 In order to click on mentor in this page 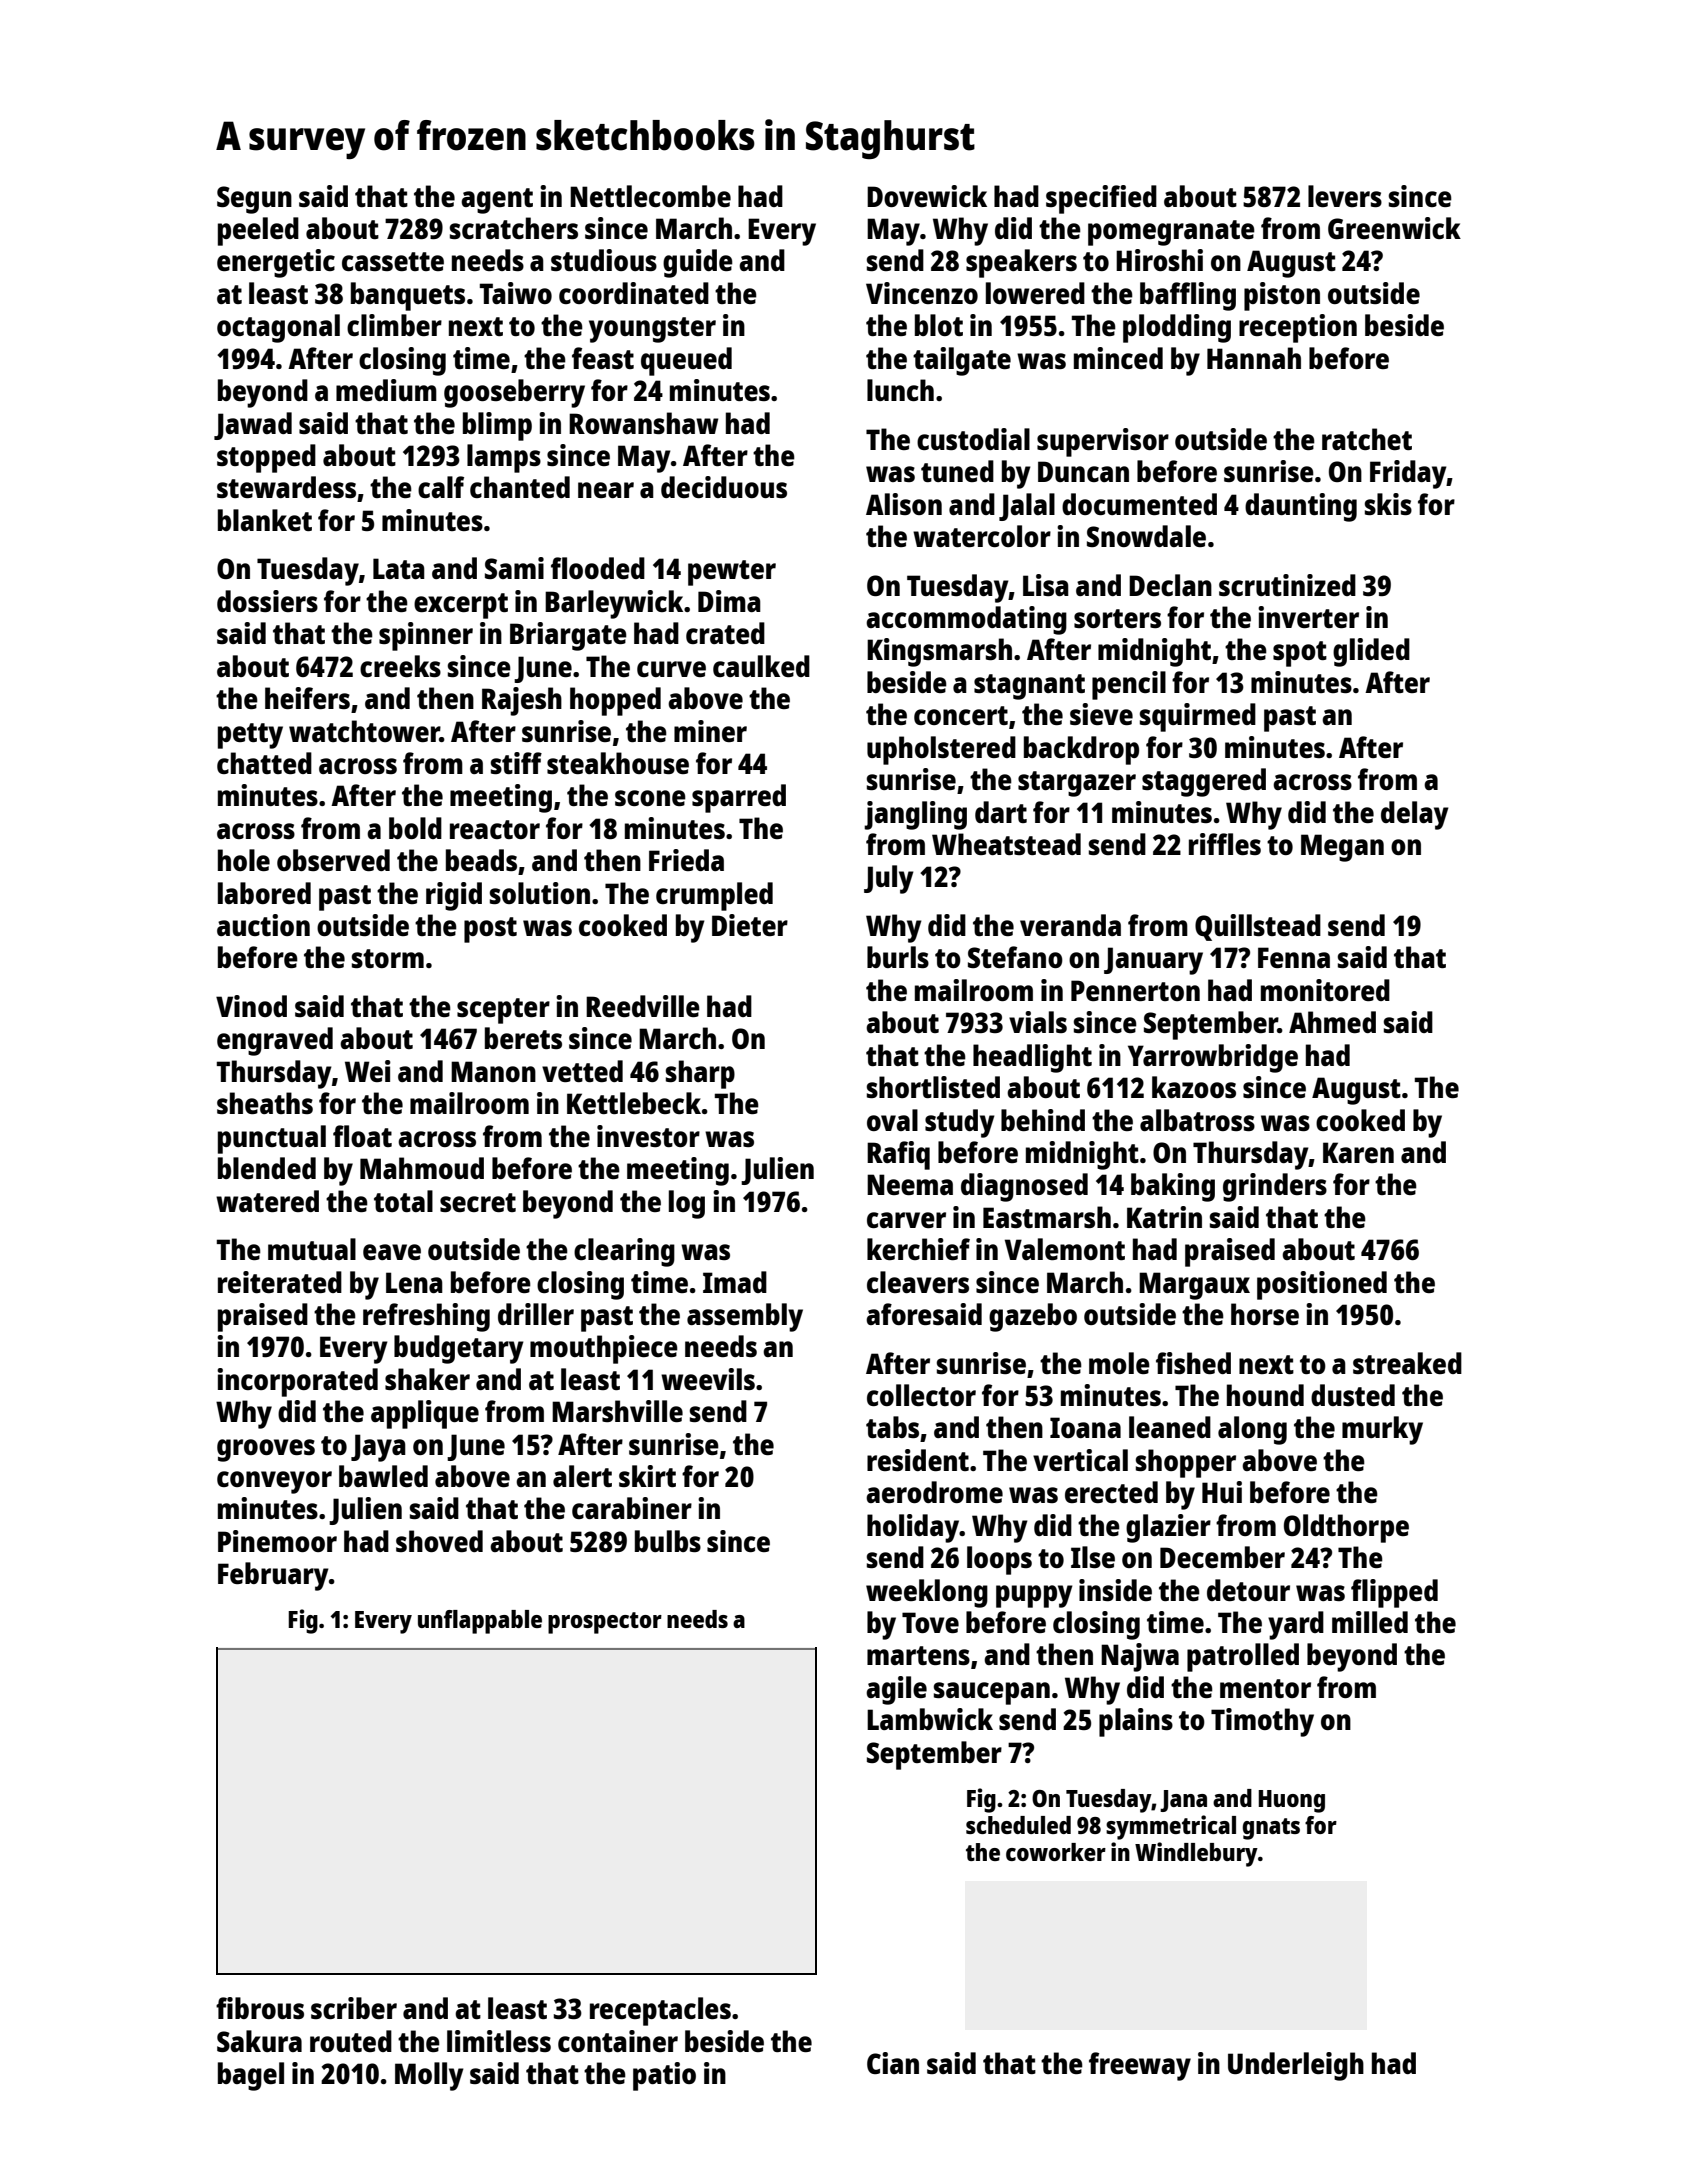, I will do `click(1265, 1688)`.
